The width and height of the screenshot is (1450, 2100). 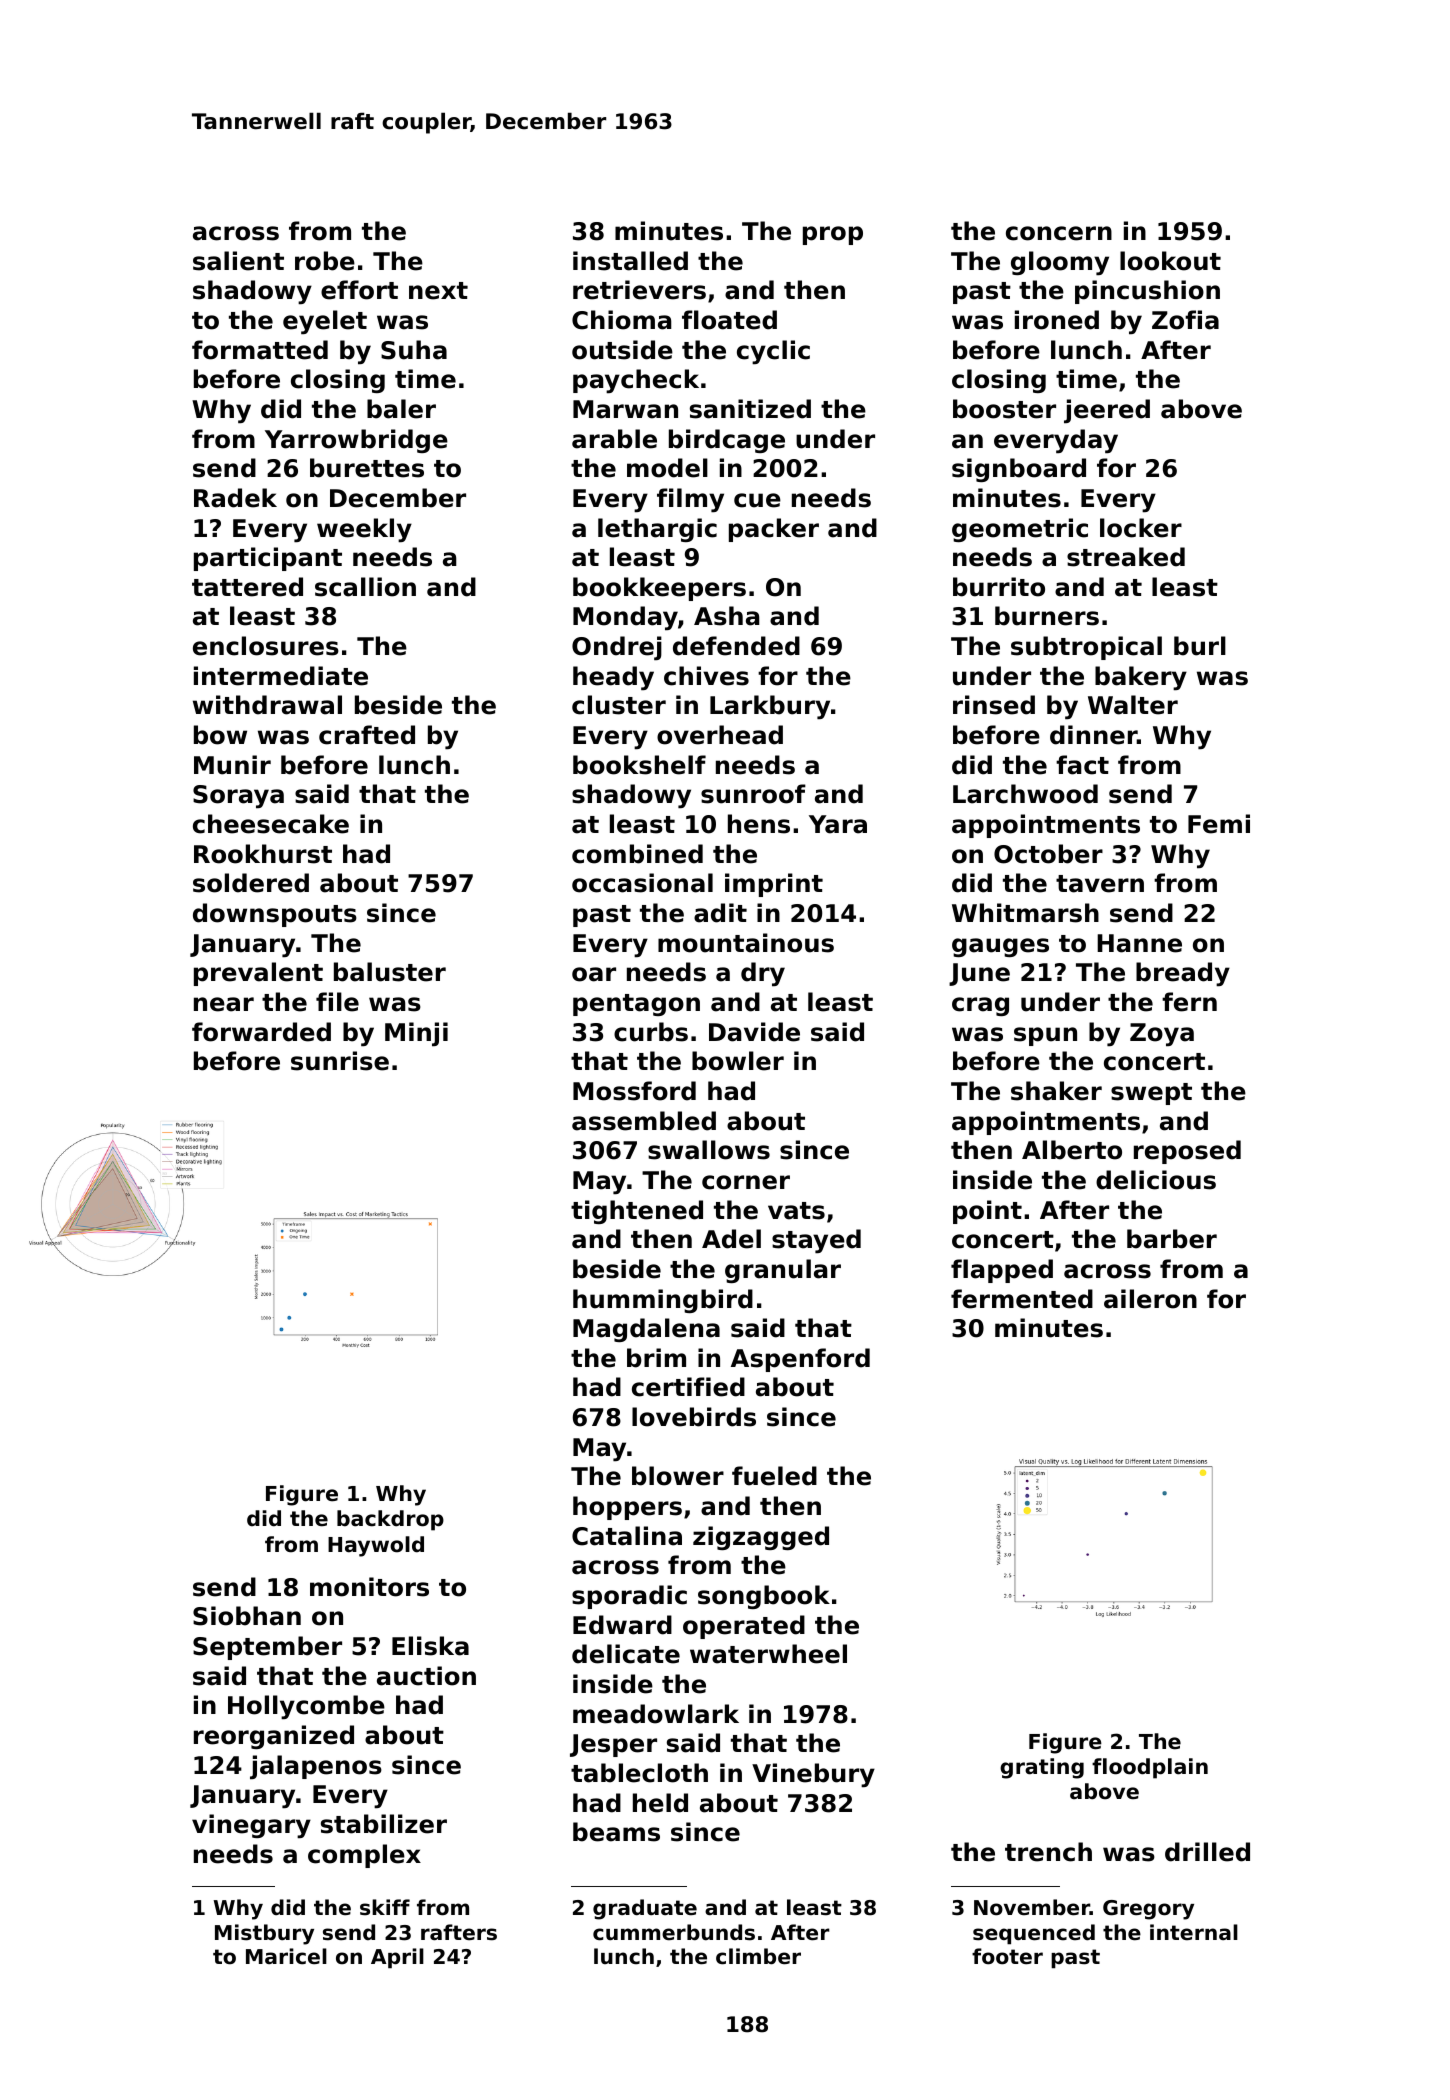 What do you see at coordinates (813, 1775) in the screenshot?
I see `Vinebury` at bounding box center [813, 1775].
